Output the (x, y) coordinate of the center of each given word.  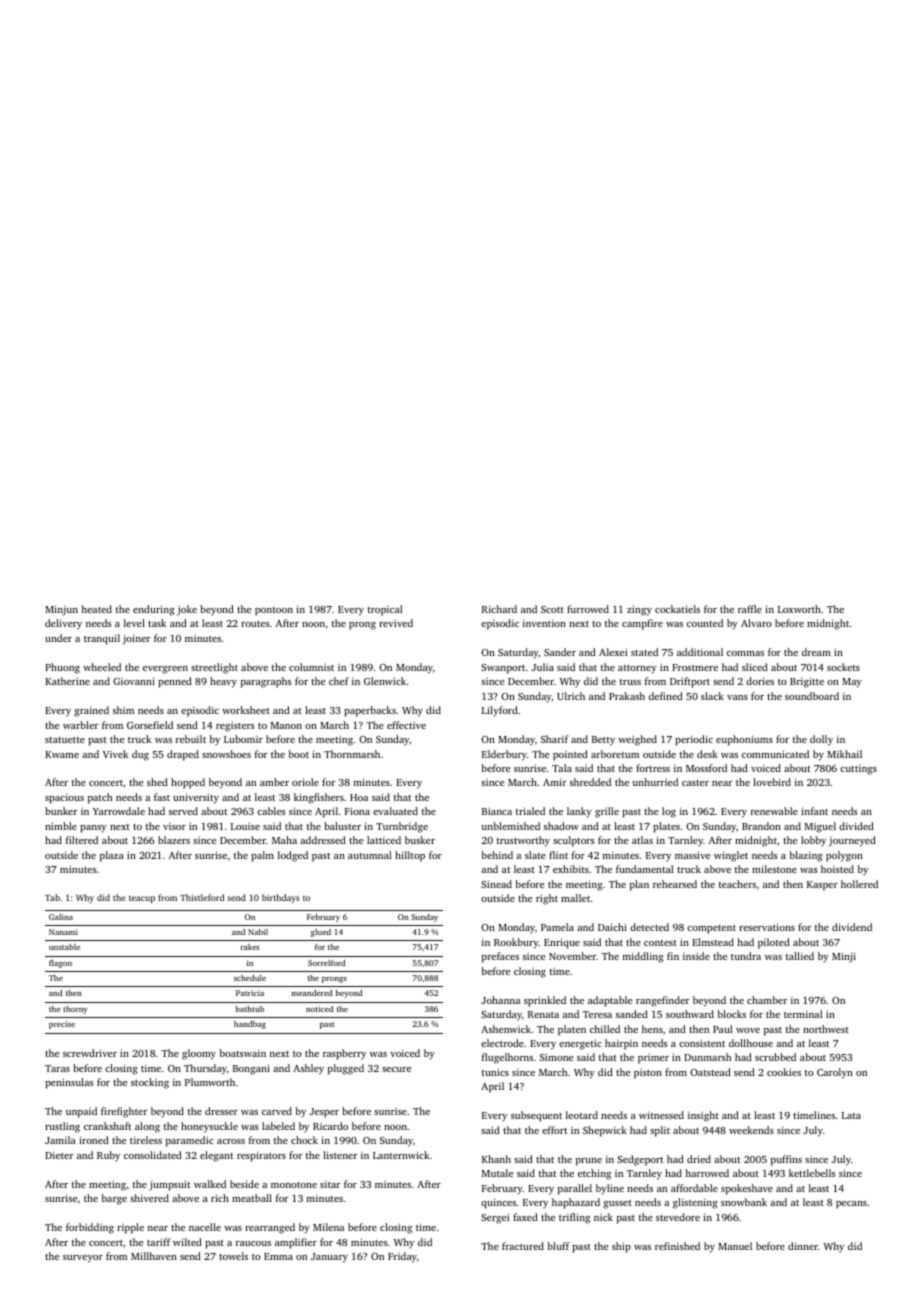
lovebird (772, 782)
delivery (63, 624)
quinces (498, 1203)
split (660, 1131)
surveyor (83, 1259)
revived (396, 623)
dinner (803, 1246)
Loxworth (799, 609)
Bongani (251, 1069)
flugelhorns (507, 1058)
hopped (188, 783)
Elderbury (504, 755)
